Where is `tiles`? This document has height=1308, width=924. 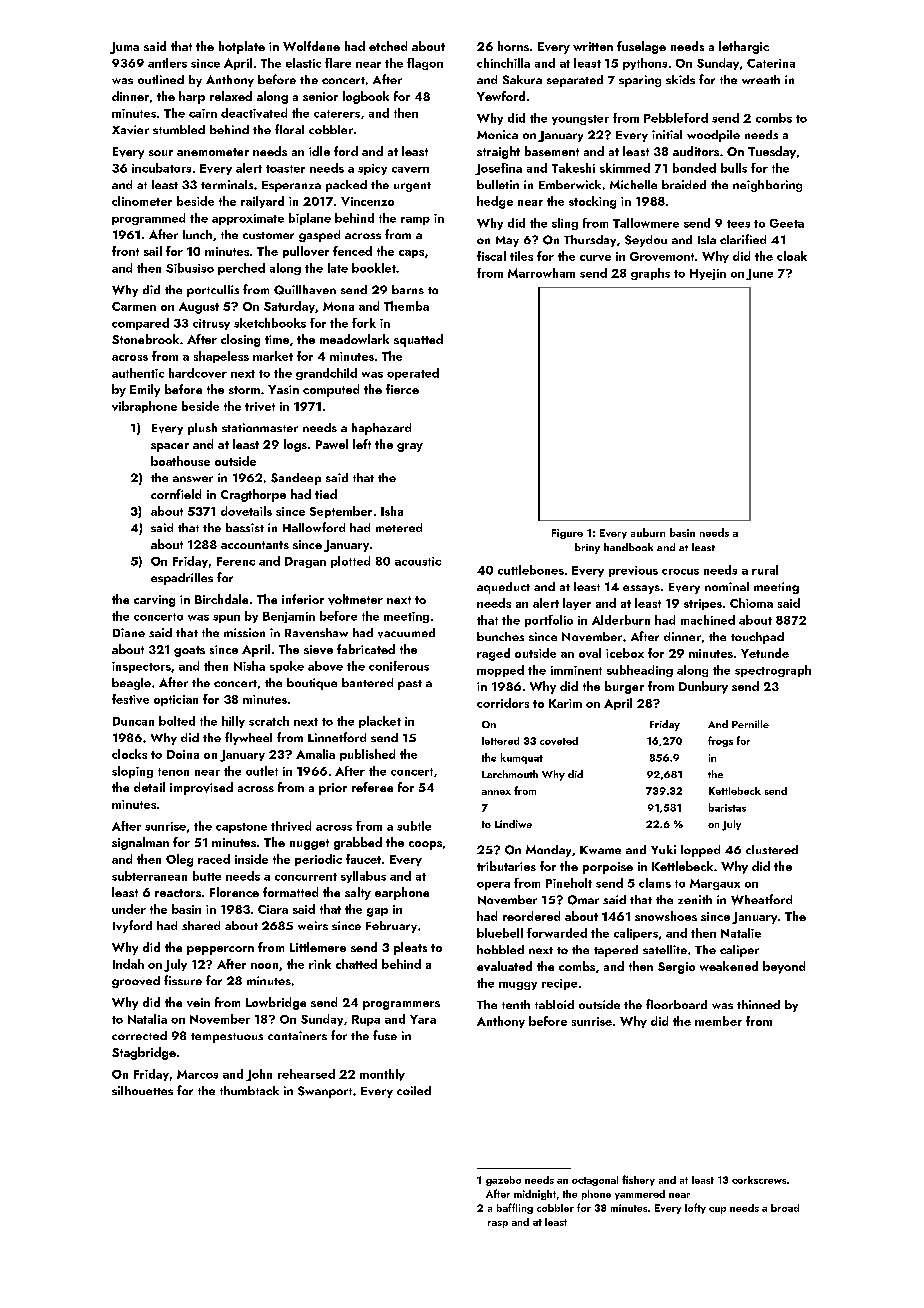 tiles is located at coordinates (521, 256).
